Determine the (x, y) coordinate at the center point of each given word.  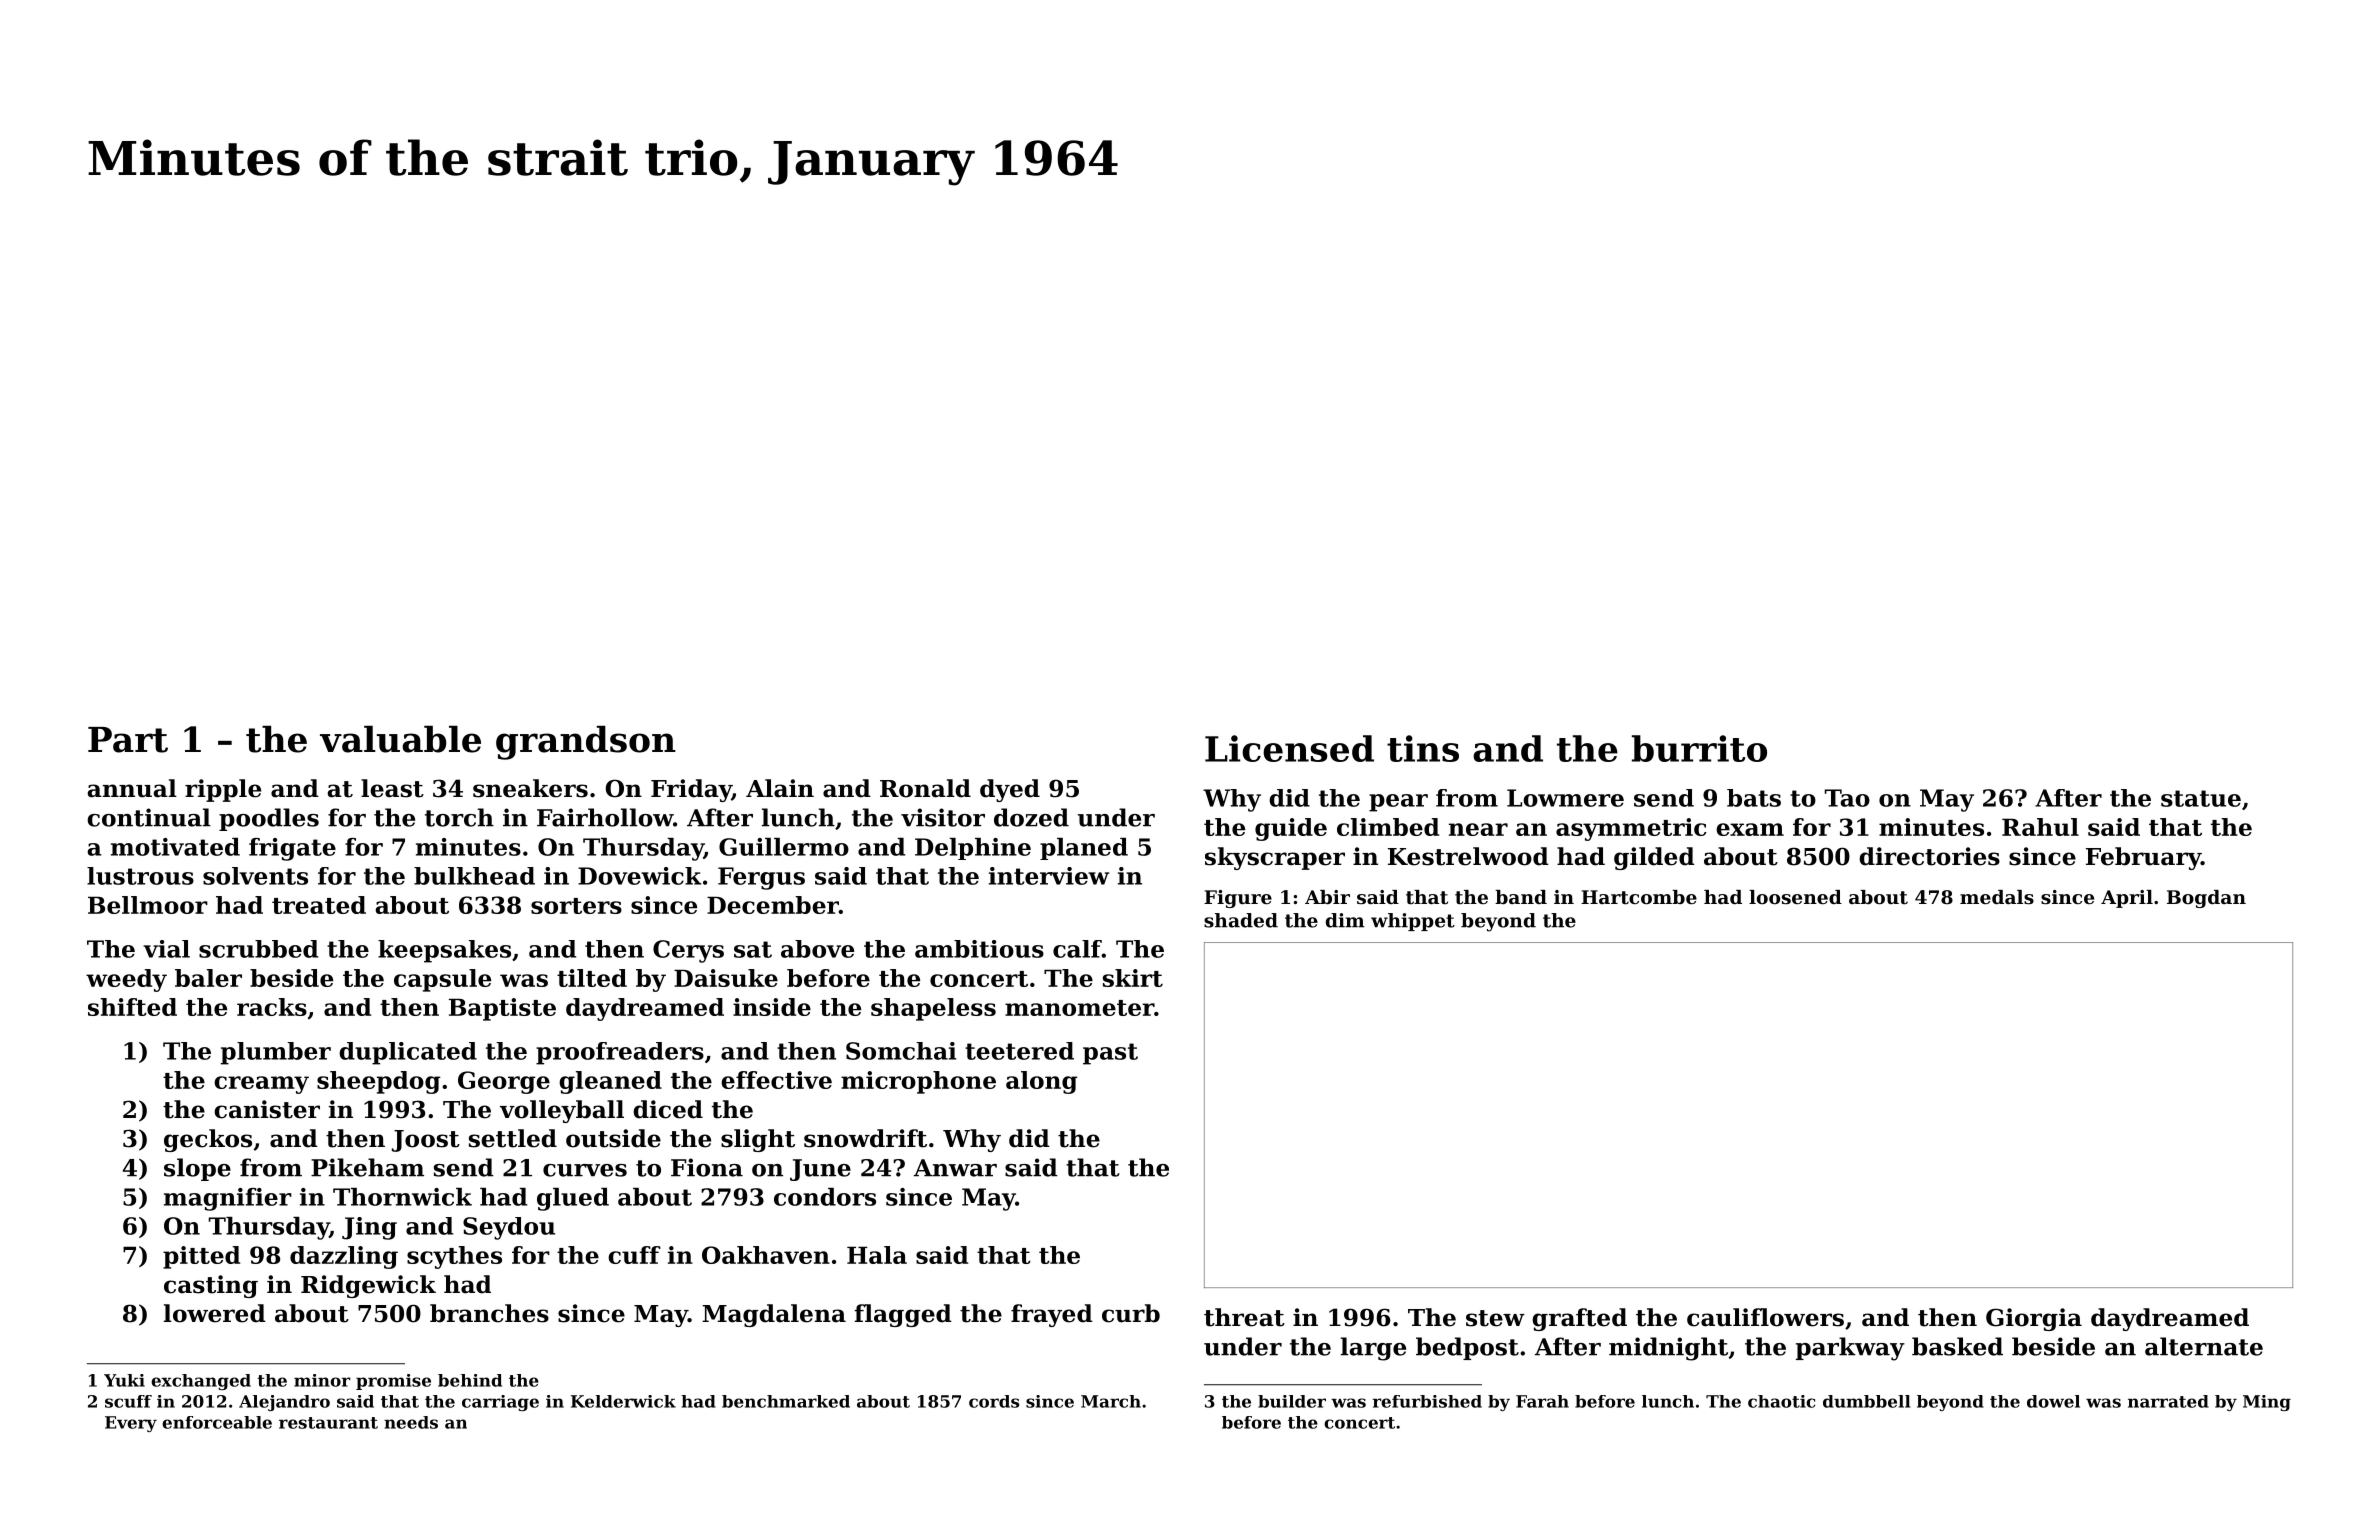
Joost (426, 1141)
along (1042, 1082)
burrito (1699, 748)
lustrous (140, 876)
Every (131, 1424)
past (1110, 1054)
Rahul (2040, 827)
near (1478, 829)
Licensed (1289, 748)
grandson (586, 743)
